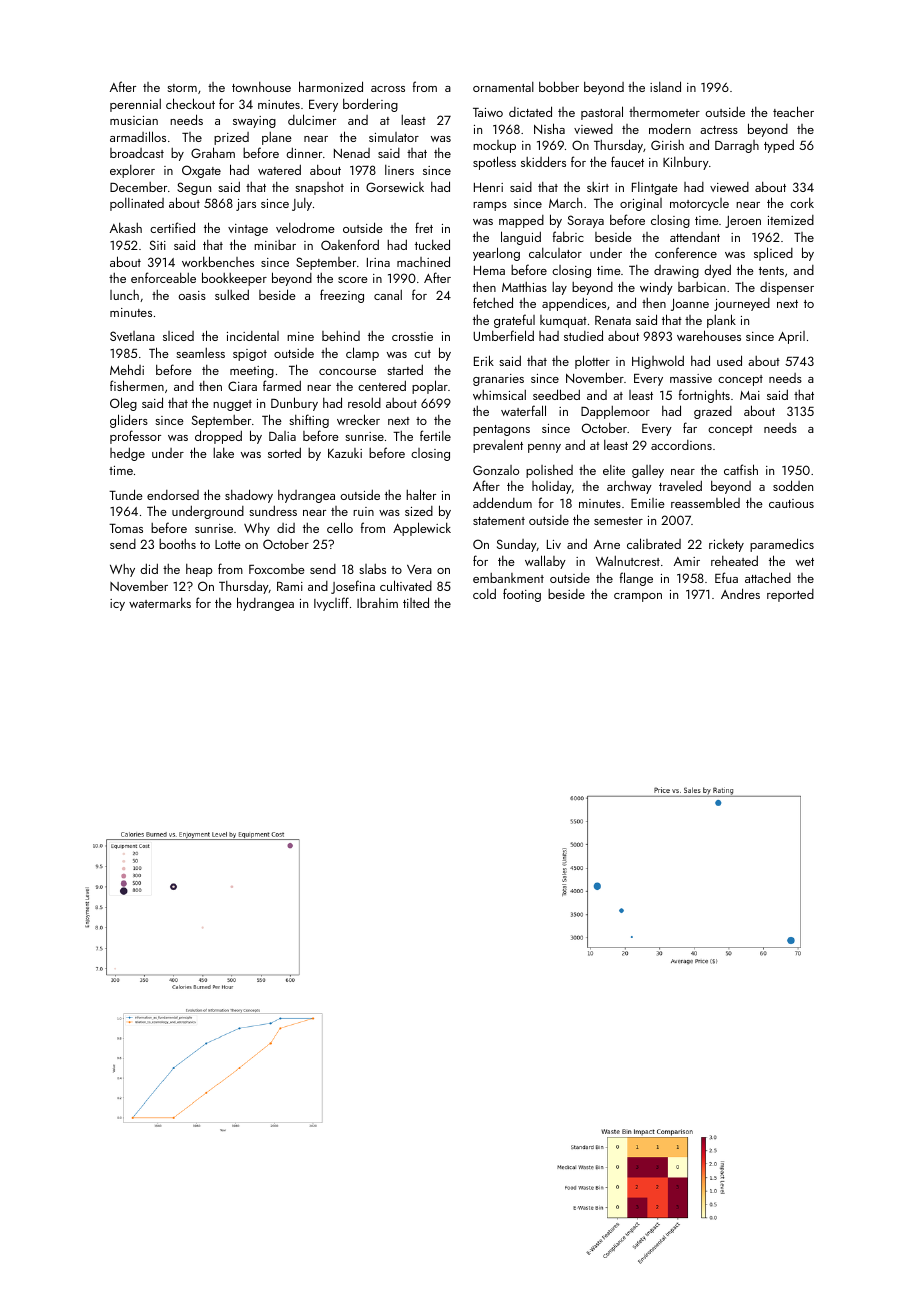  What do you see at coordinates (793, 485) in the screenshot?
I see `sodden` at bounding box center [793, 485].
